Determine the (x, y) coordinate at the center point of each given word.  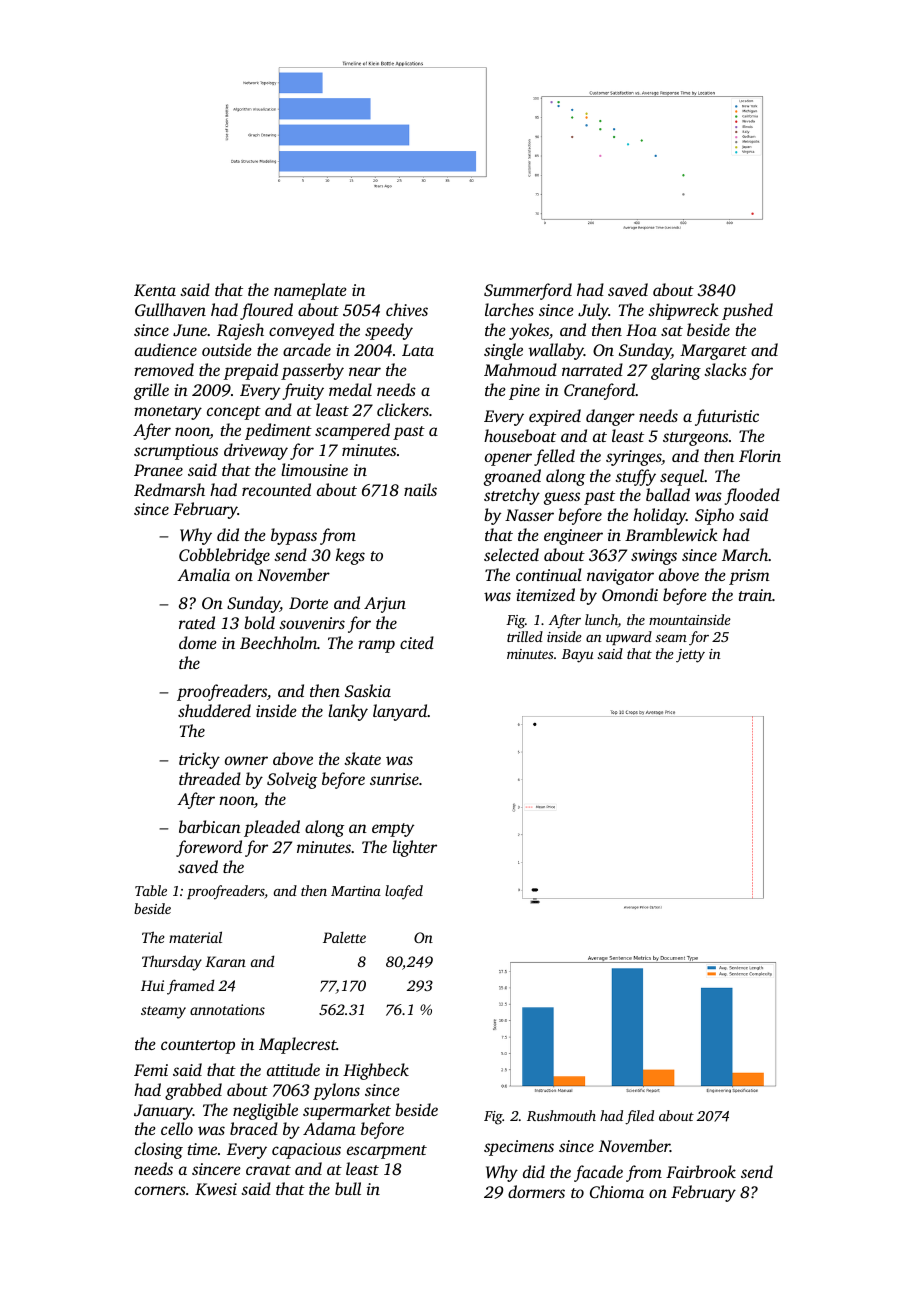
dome (198, 642)
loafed (404, 892)
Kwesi (216, 1189)
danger (610, 417)
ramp (376, 646)
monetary (168, 413)
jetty (690, 656)
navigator (620, 577)
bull (348, 1188)
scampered (352, 431)
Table (151, 890)
